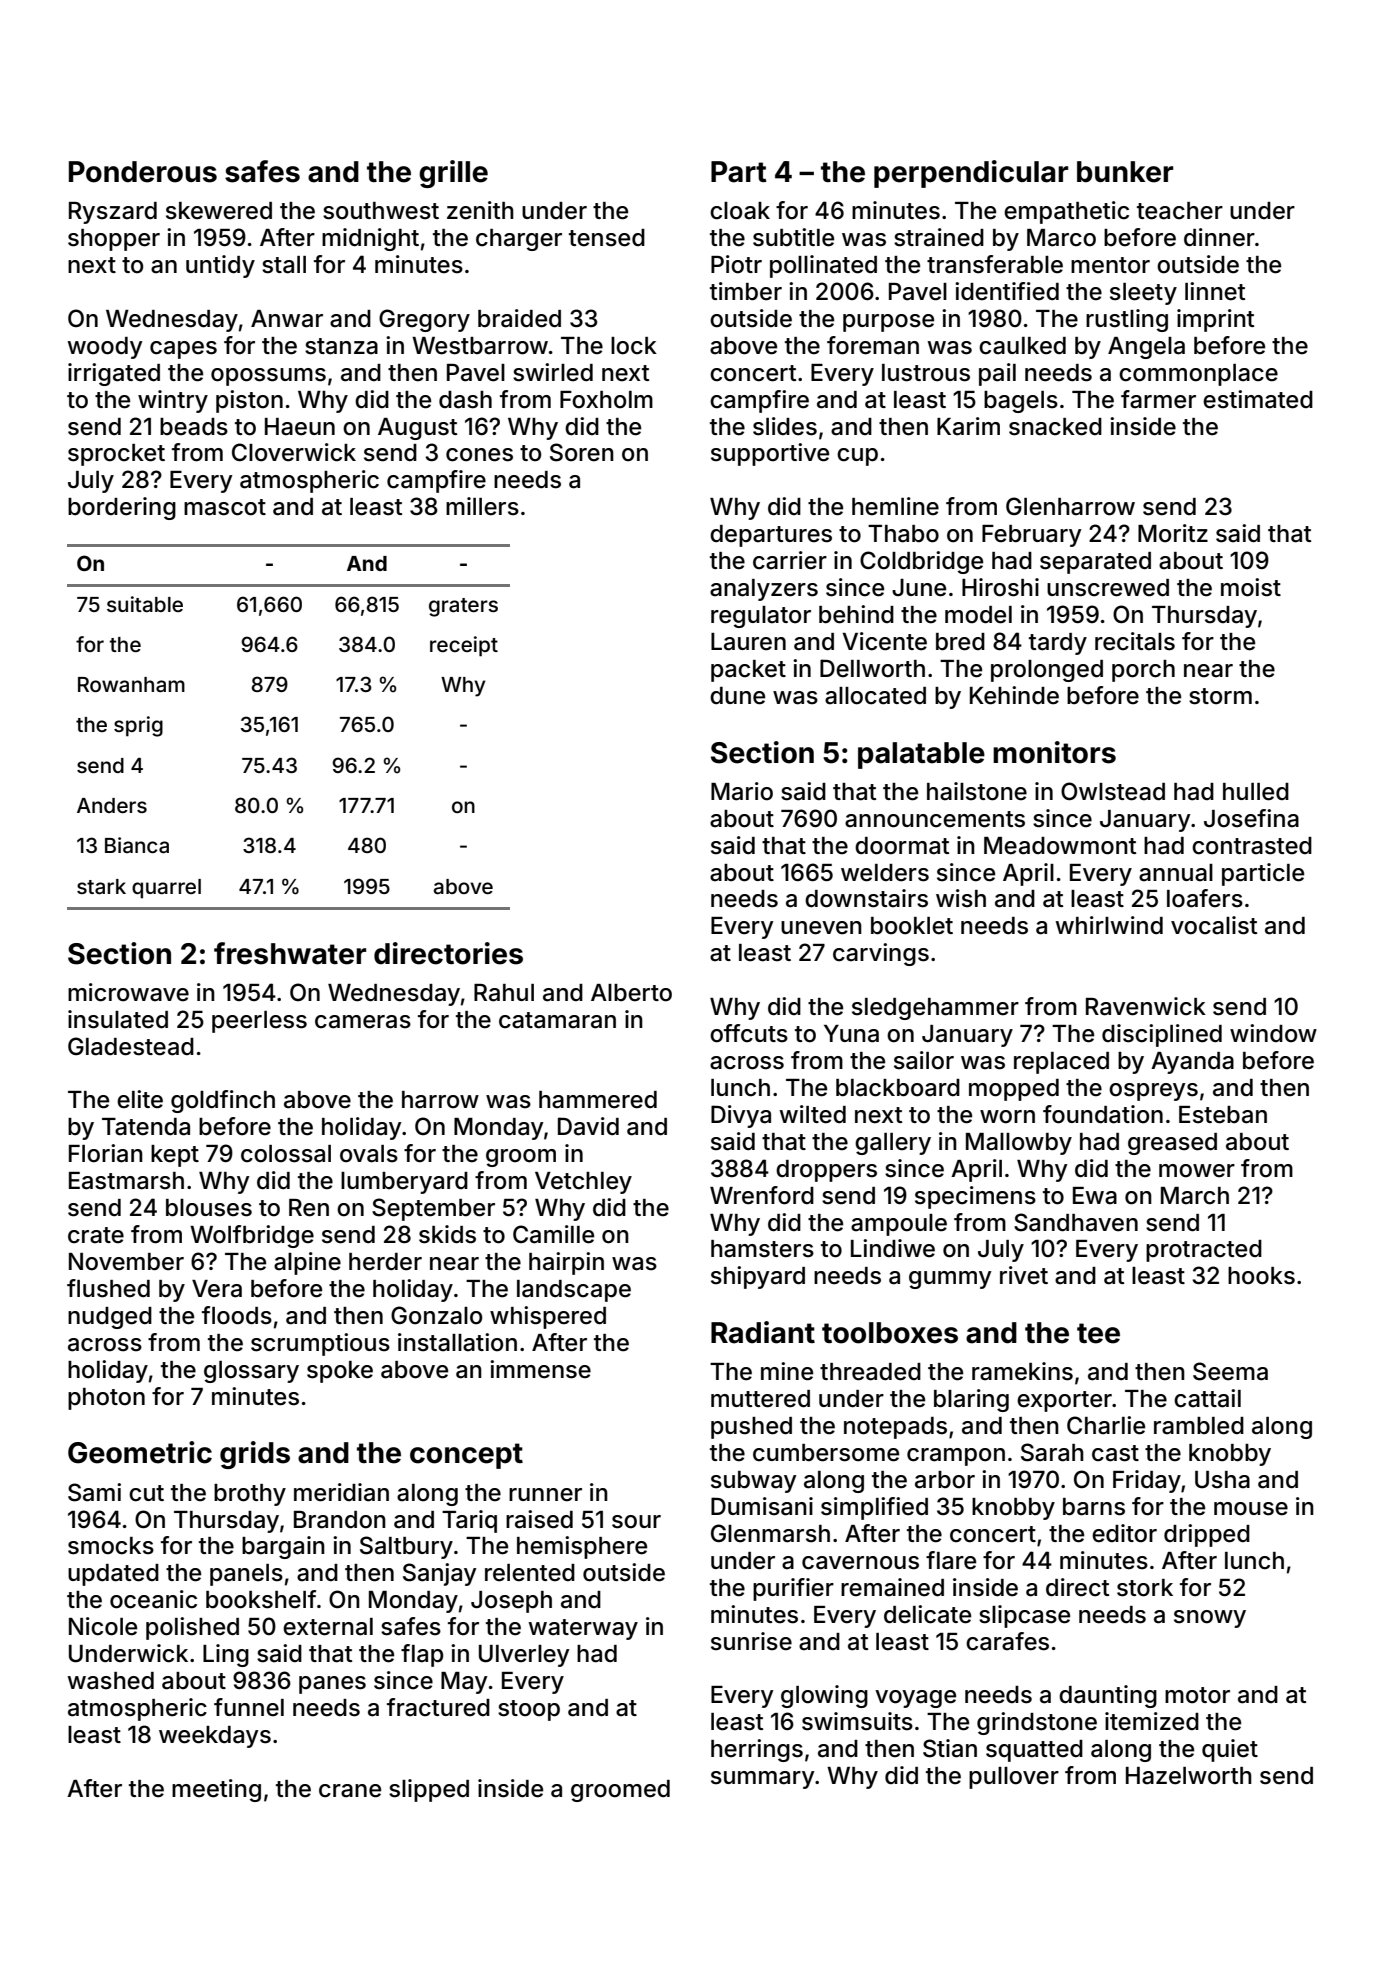 The height and width of the screenshot is (1969, 1386). What do you see at coordinates (145, 604) in the screenshot?
I see `suitable` at bounding box center [145, 604].
